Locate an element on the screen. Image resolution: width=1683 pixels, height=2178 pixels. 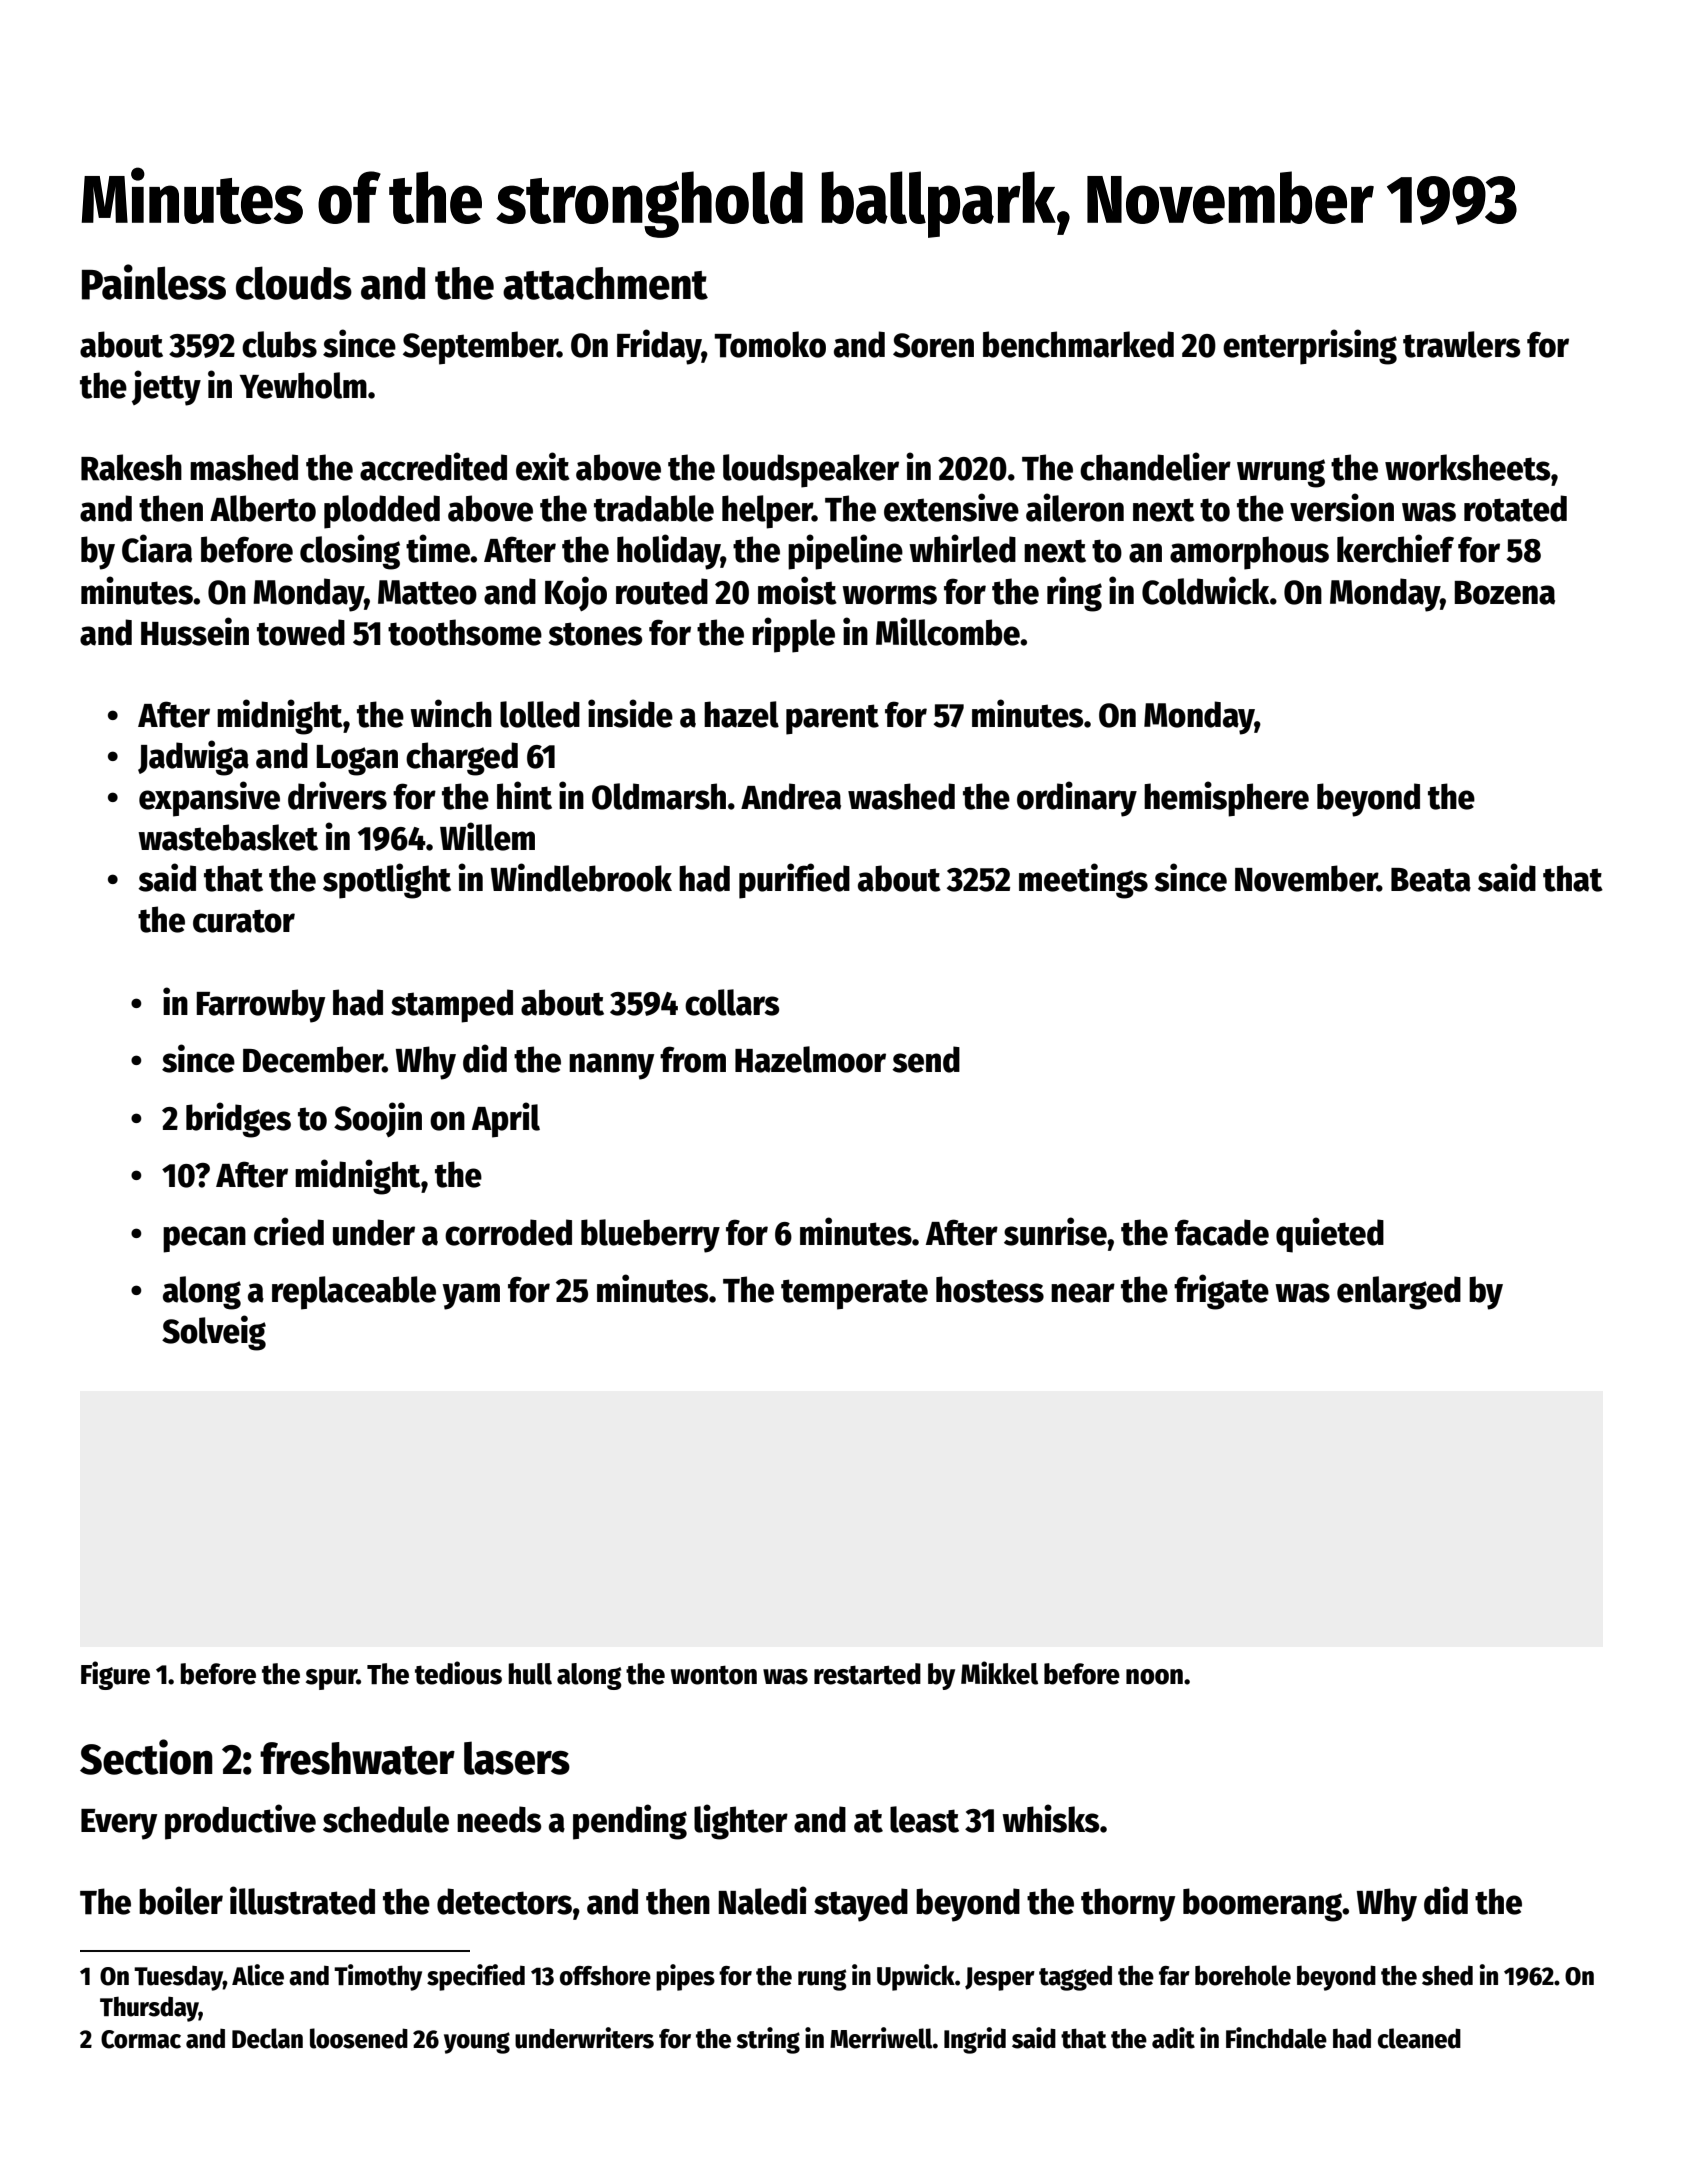
boomerang is located at coordinates (1263, 1905).
